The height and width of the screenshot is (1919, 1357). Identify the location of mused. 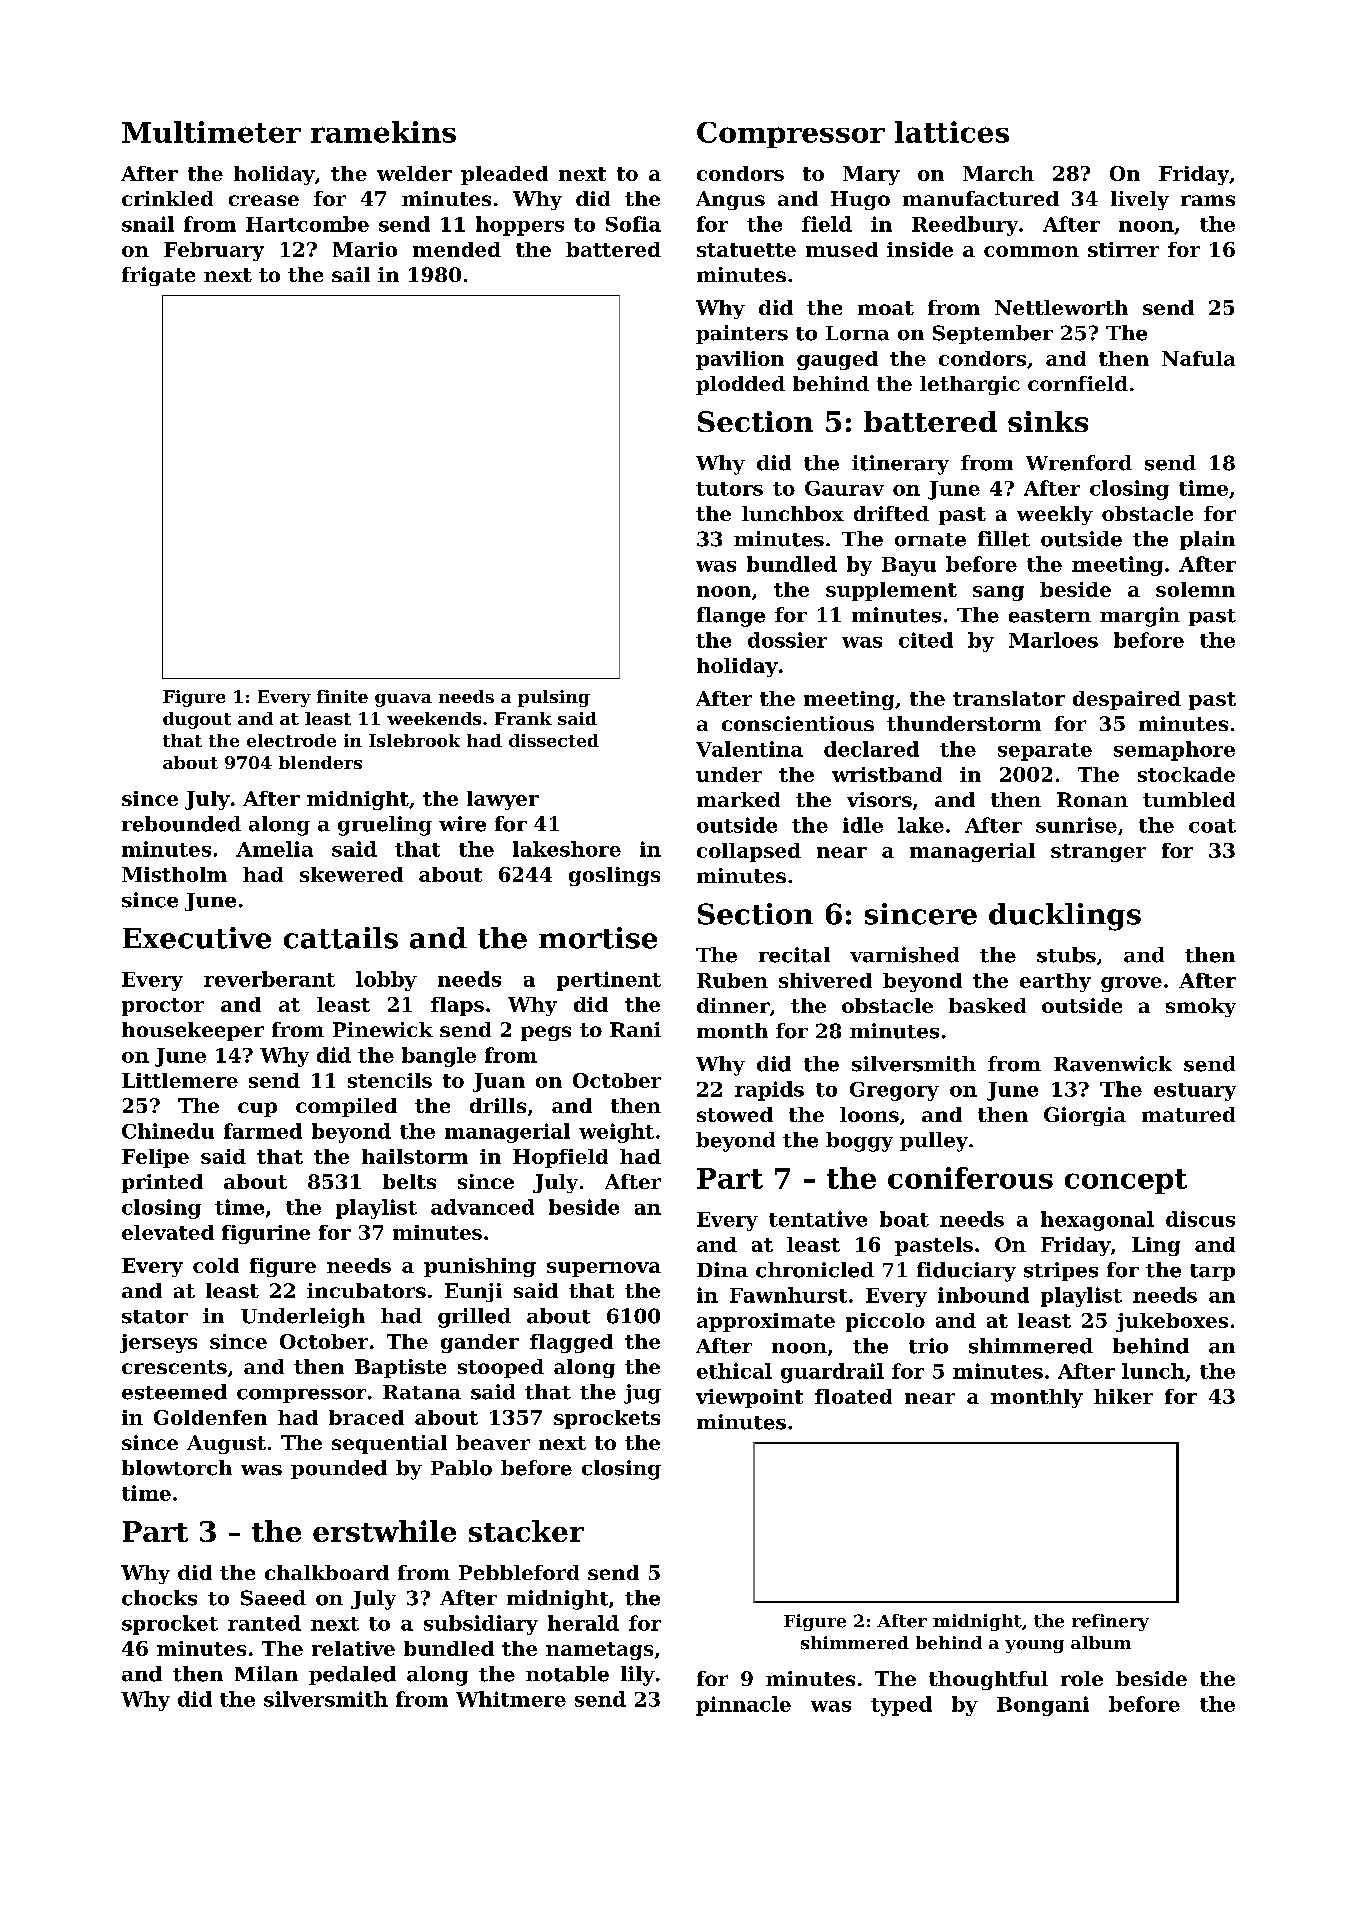
(842, 249).
